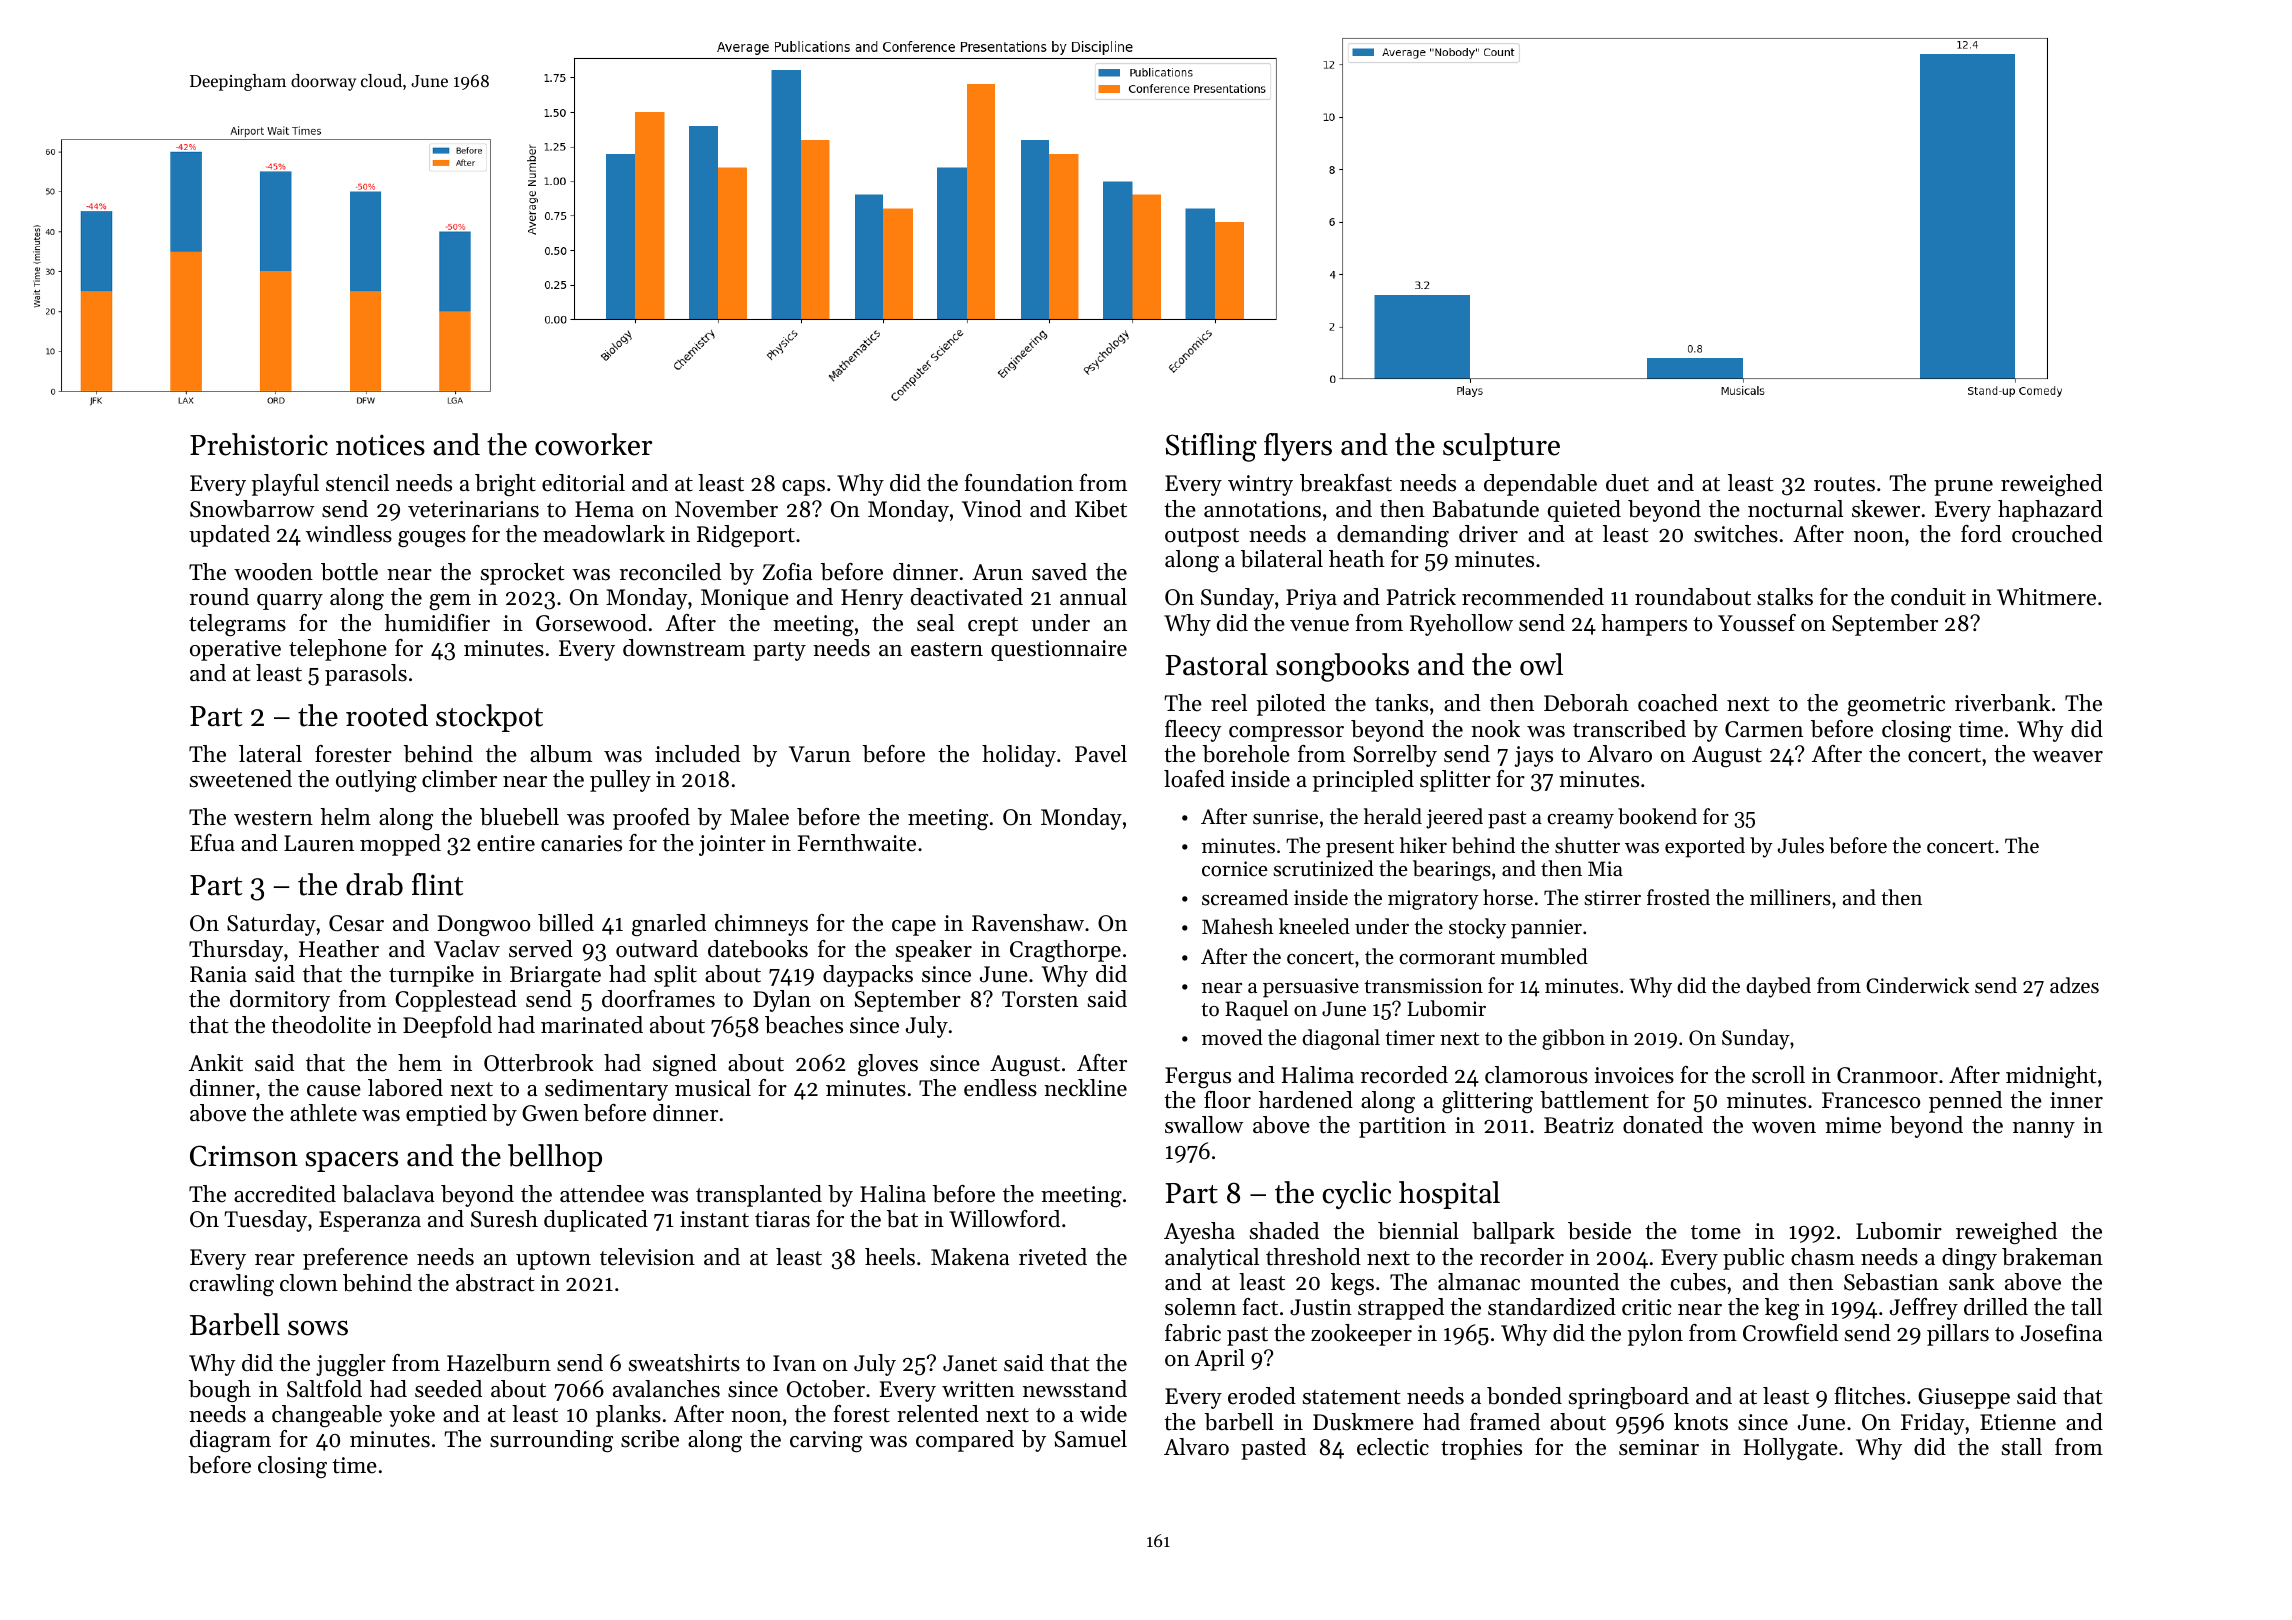 The width and height of the image is (2292, 1620). Describe the element at coordinates (1421, 597) in the image. I see `Patrick` at that location.
